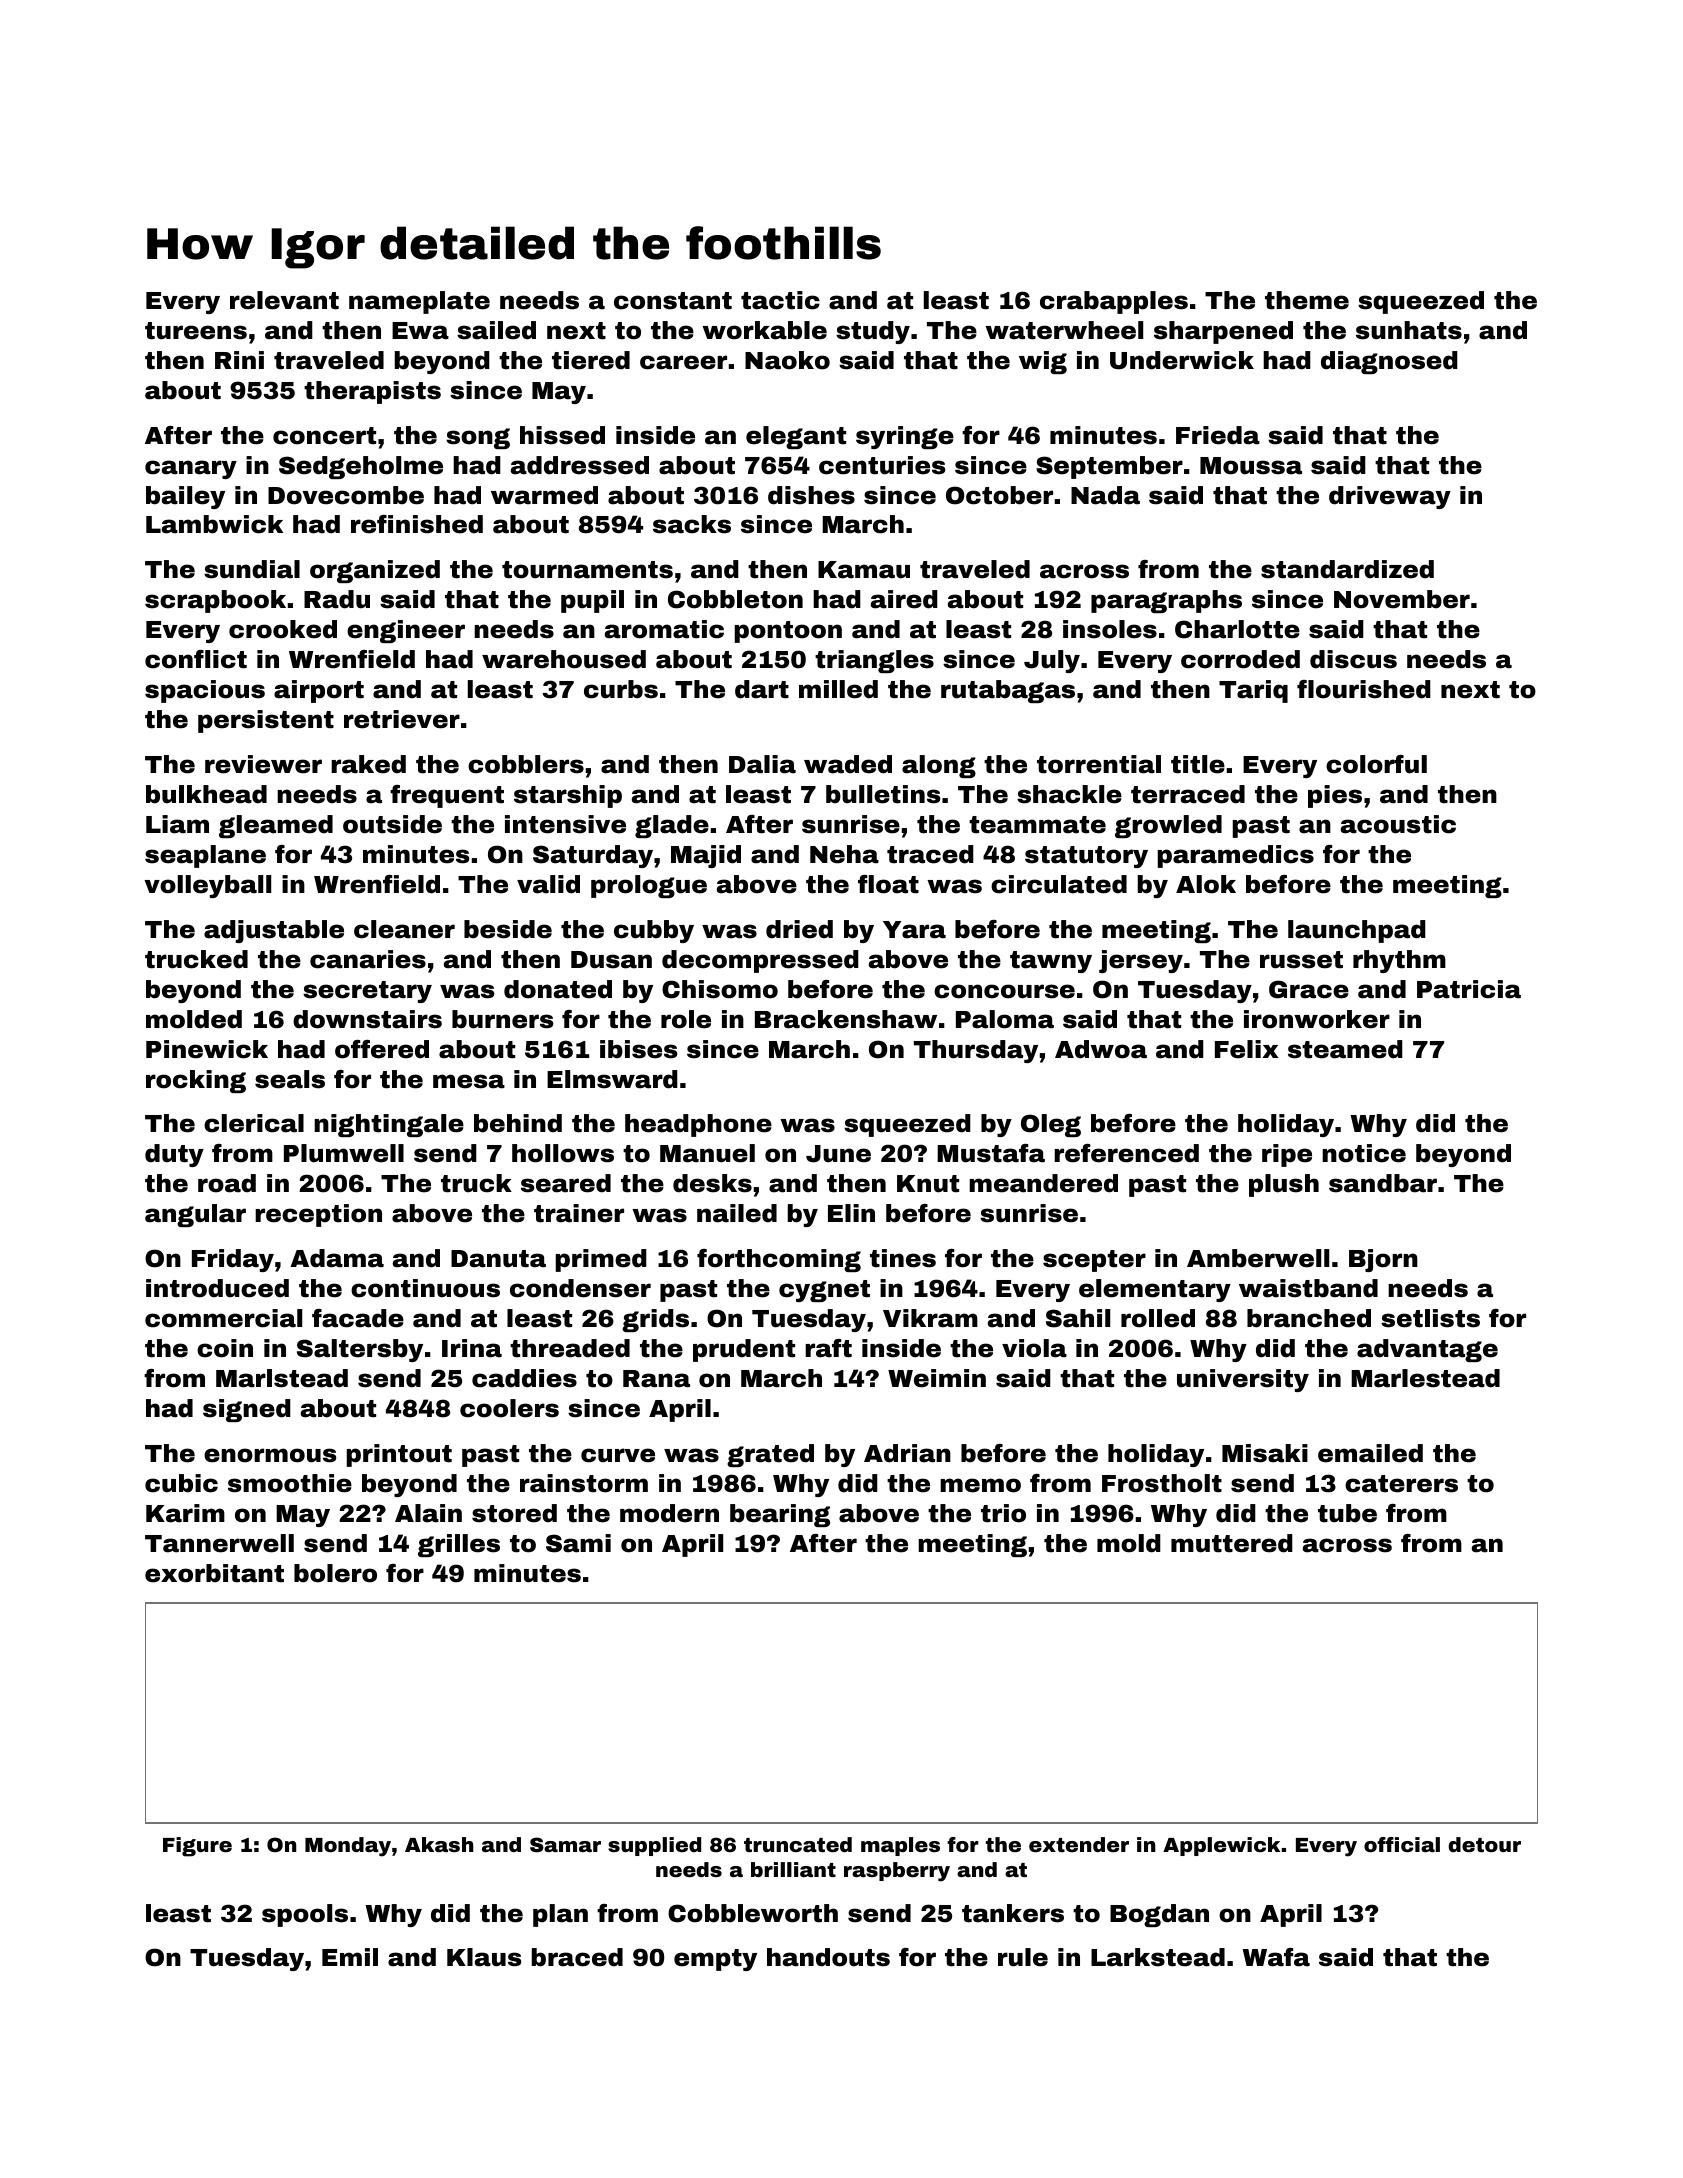 Image resolution: width=1683 pixels, height=2178 pixels. I want to click on terraced, so click(1188, 794).
